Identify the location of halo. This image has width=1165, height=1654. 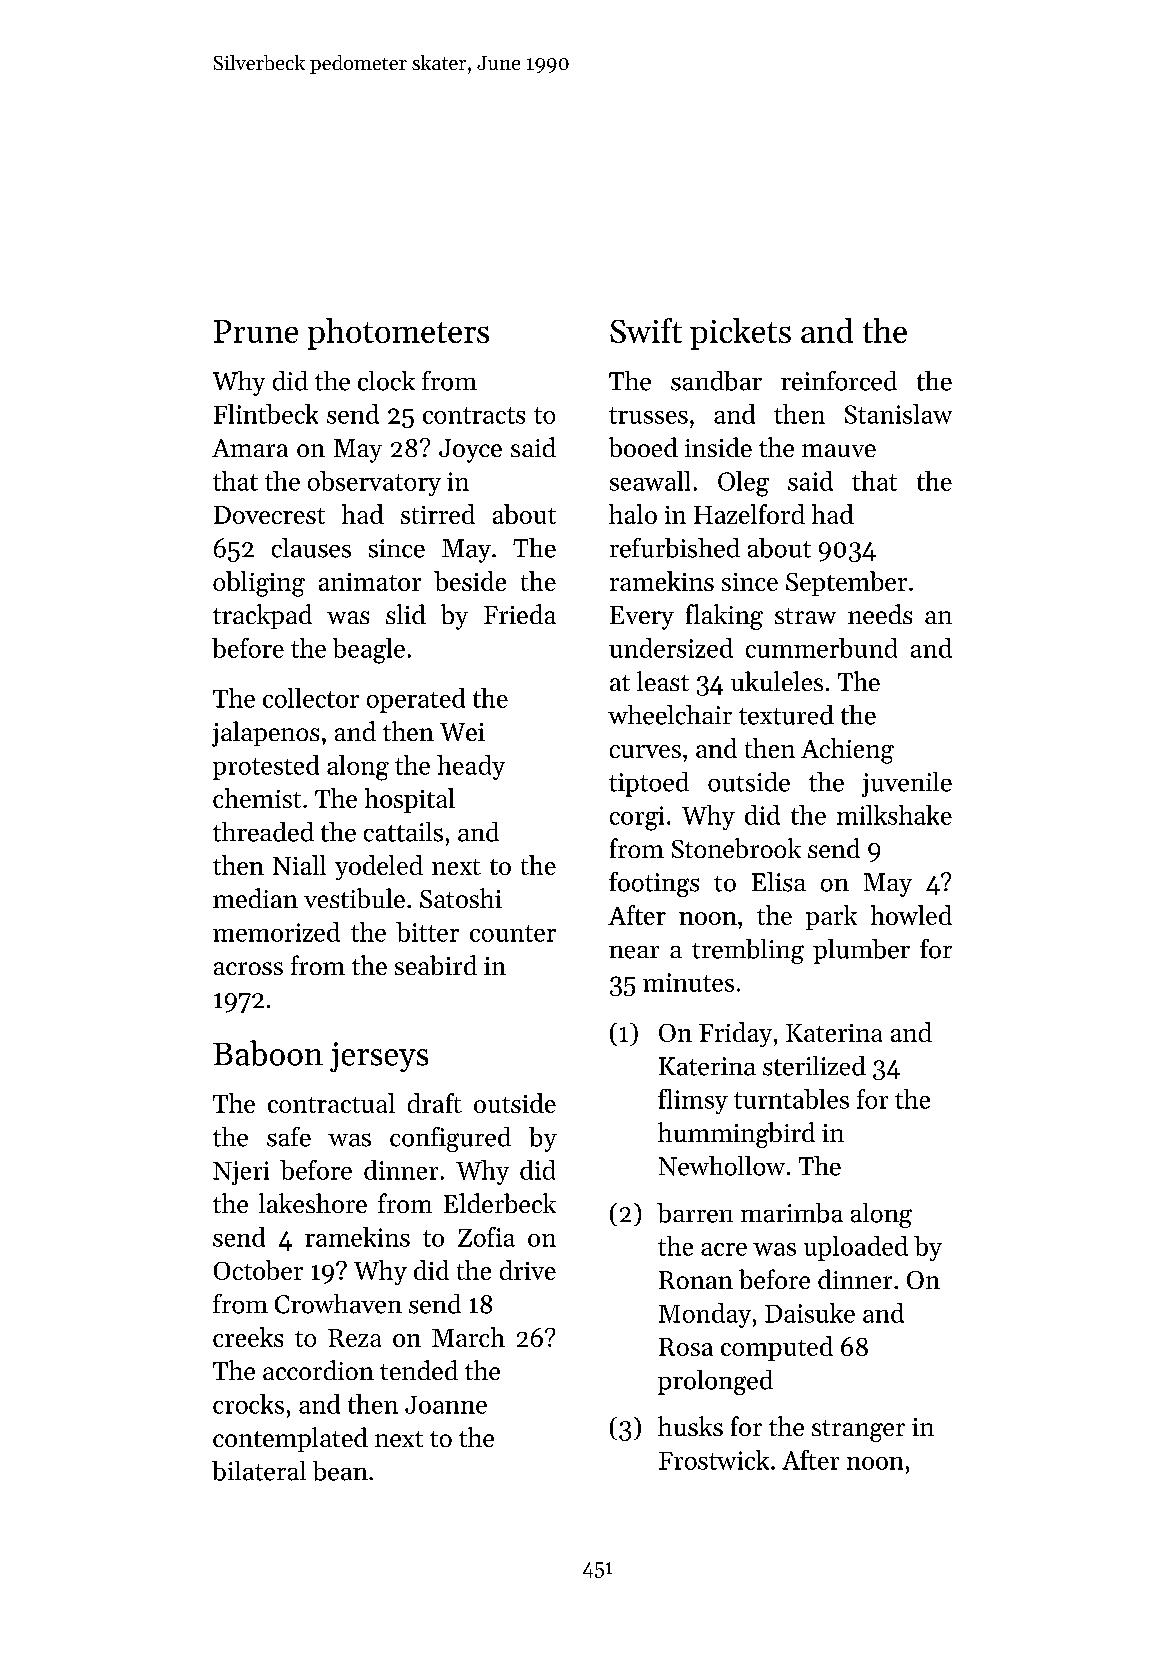
(633, 514).
